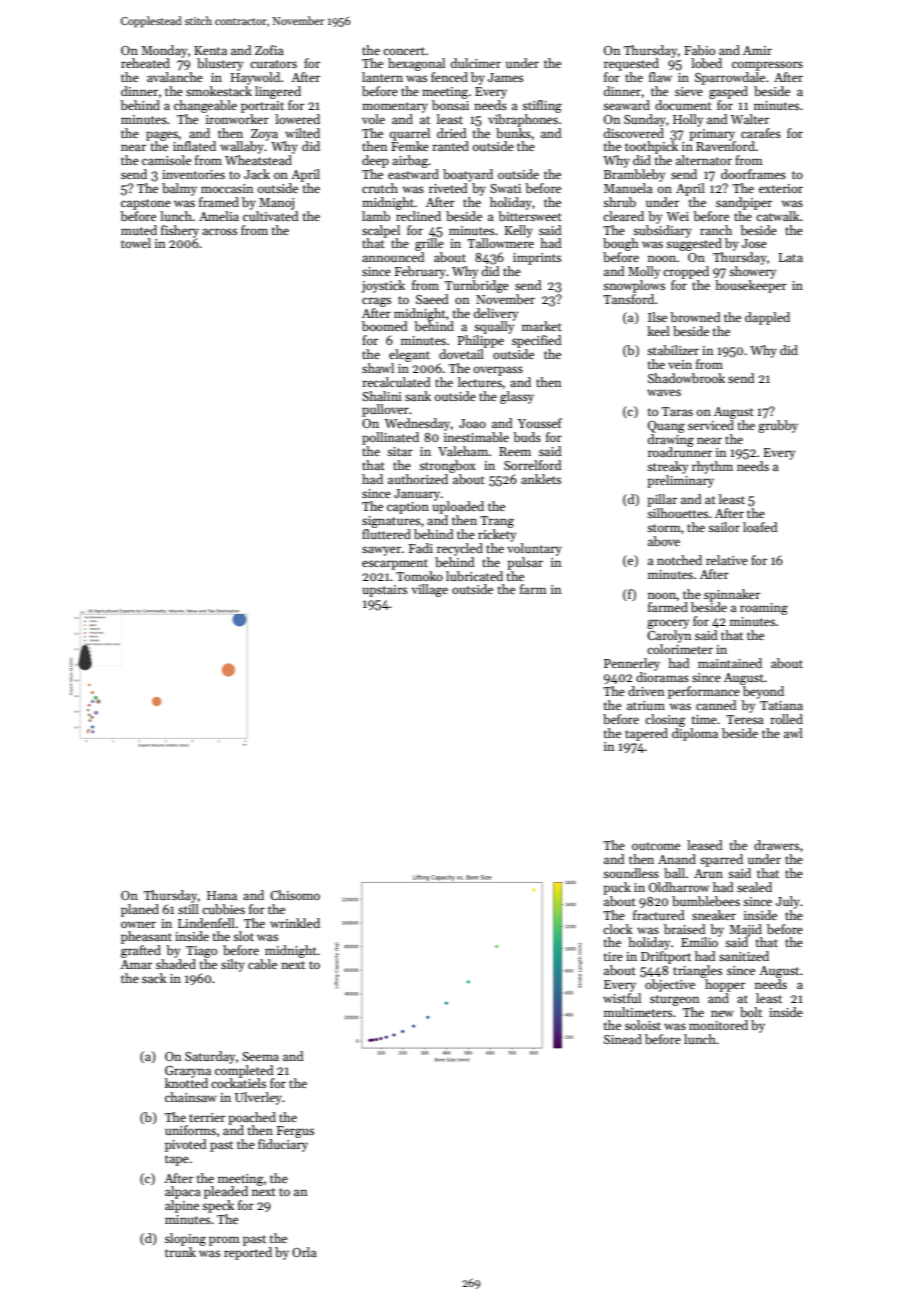 The image size is (924, 1308). I want to click on uniforms, so click(190, 1130).
